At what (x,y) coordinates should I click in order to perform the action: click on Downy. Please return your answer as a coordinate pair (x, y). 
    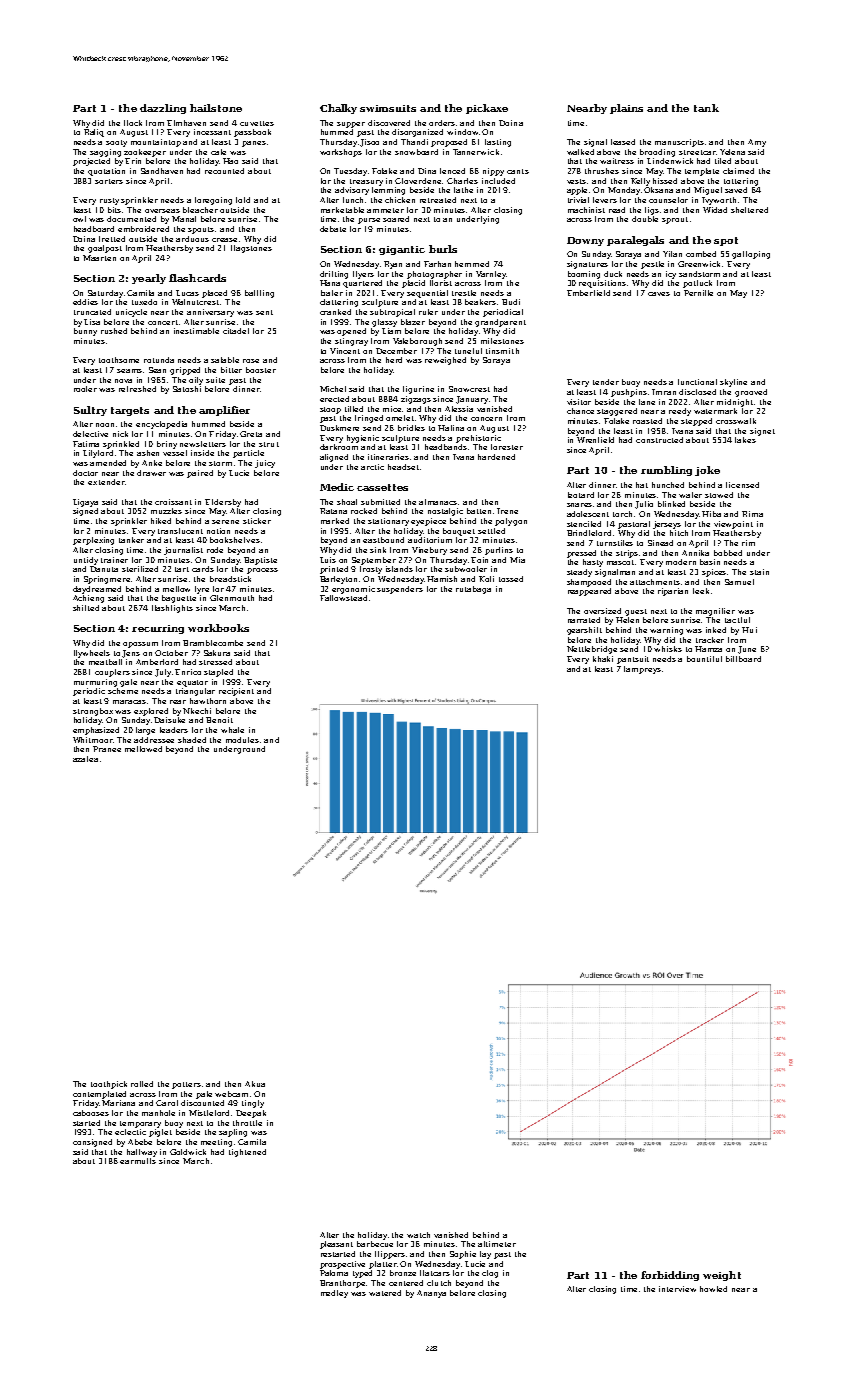
    Looking at the image, I should click on (585, 241).
